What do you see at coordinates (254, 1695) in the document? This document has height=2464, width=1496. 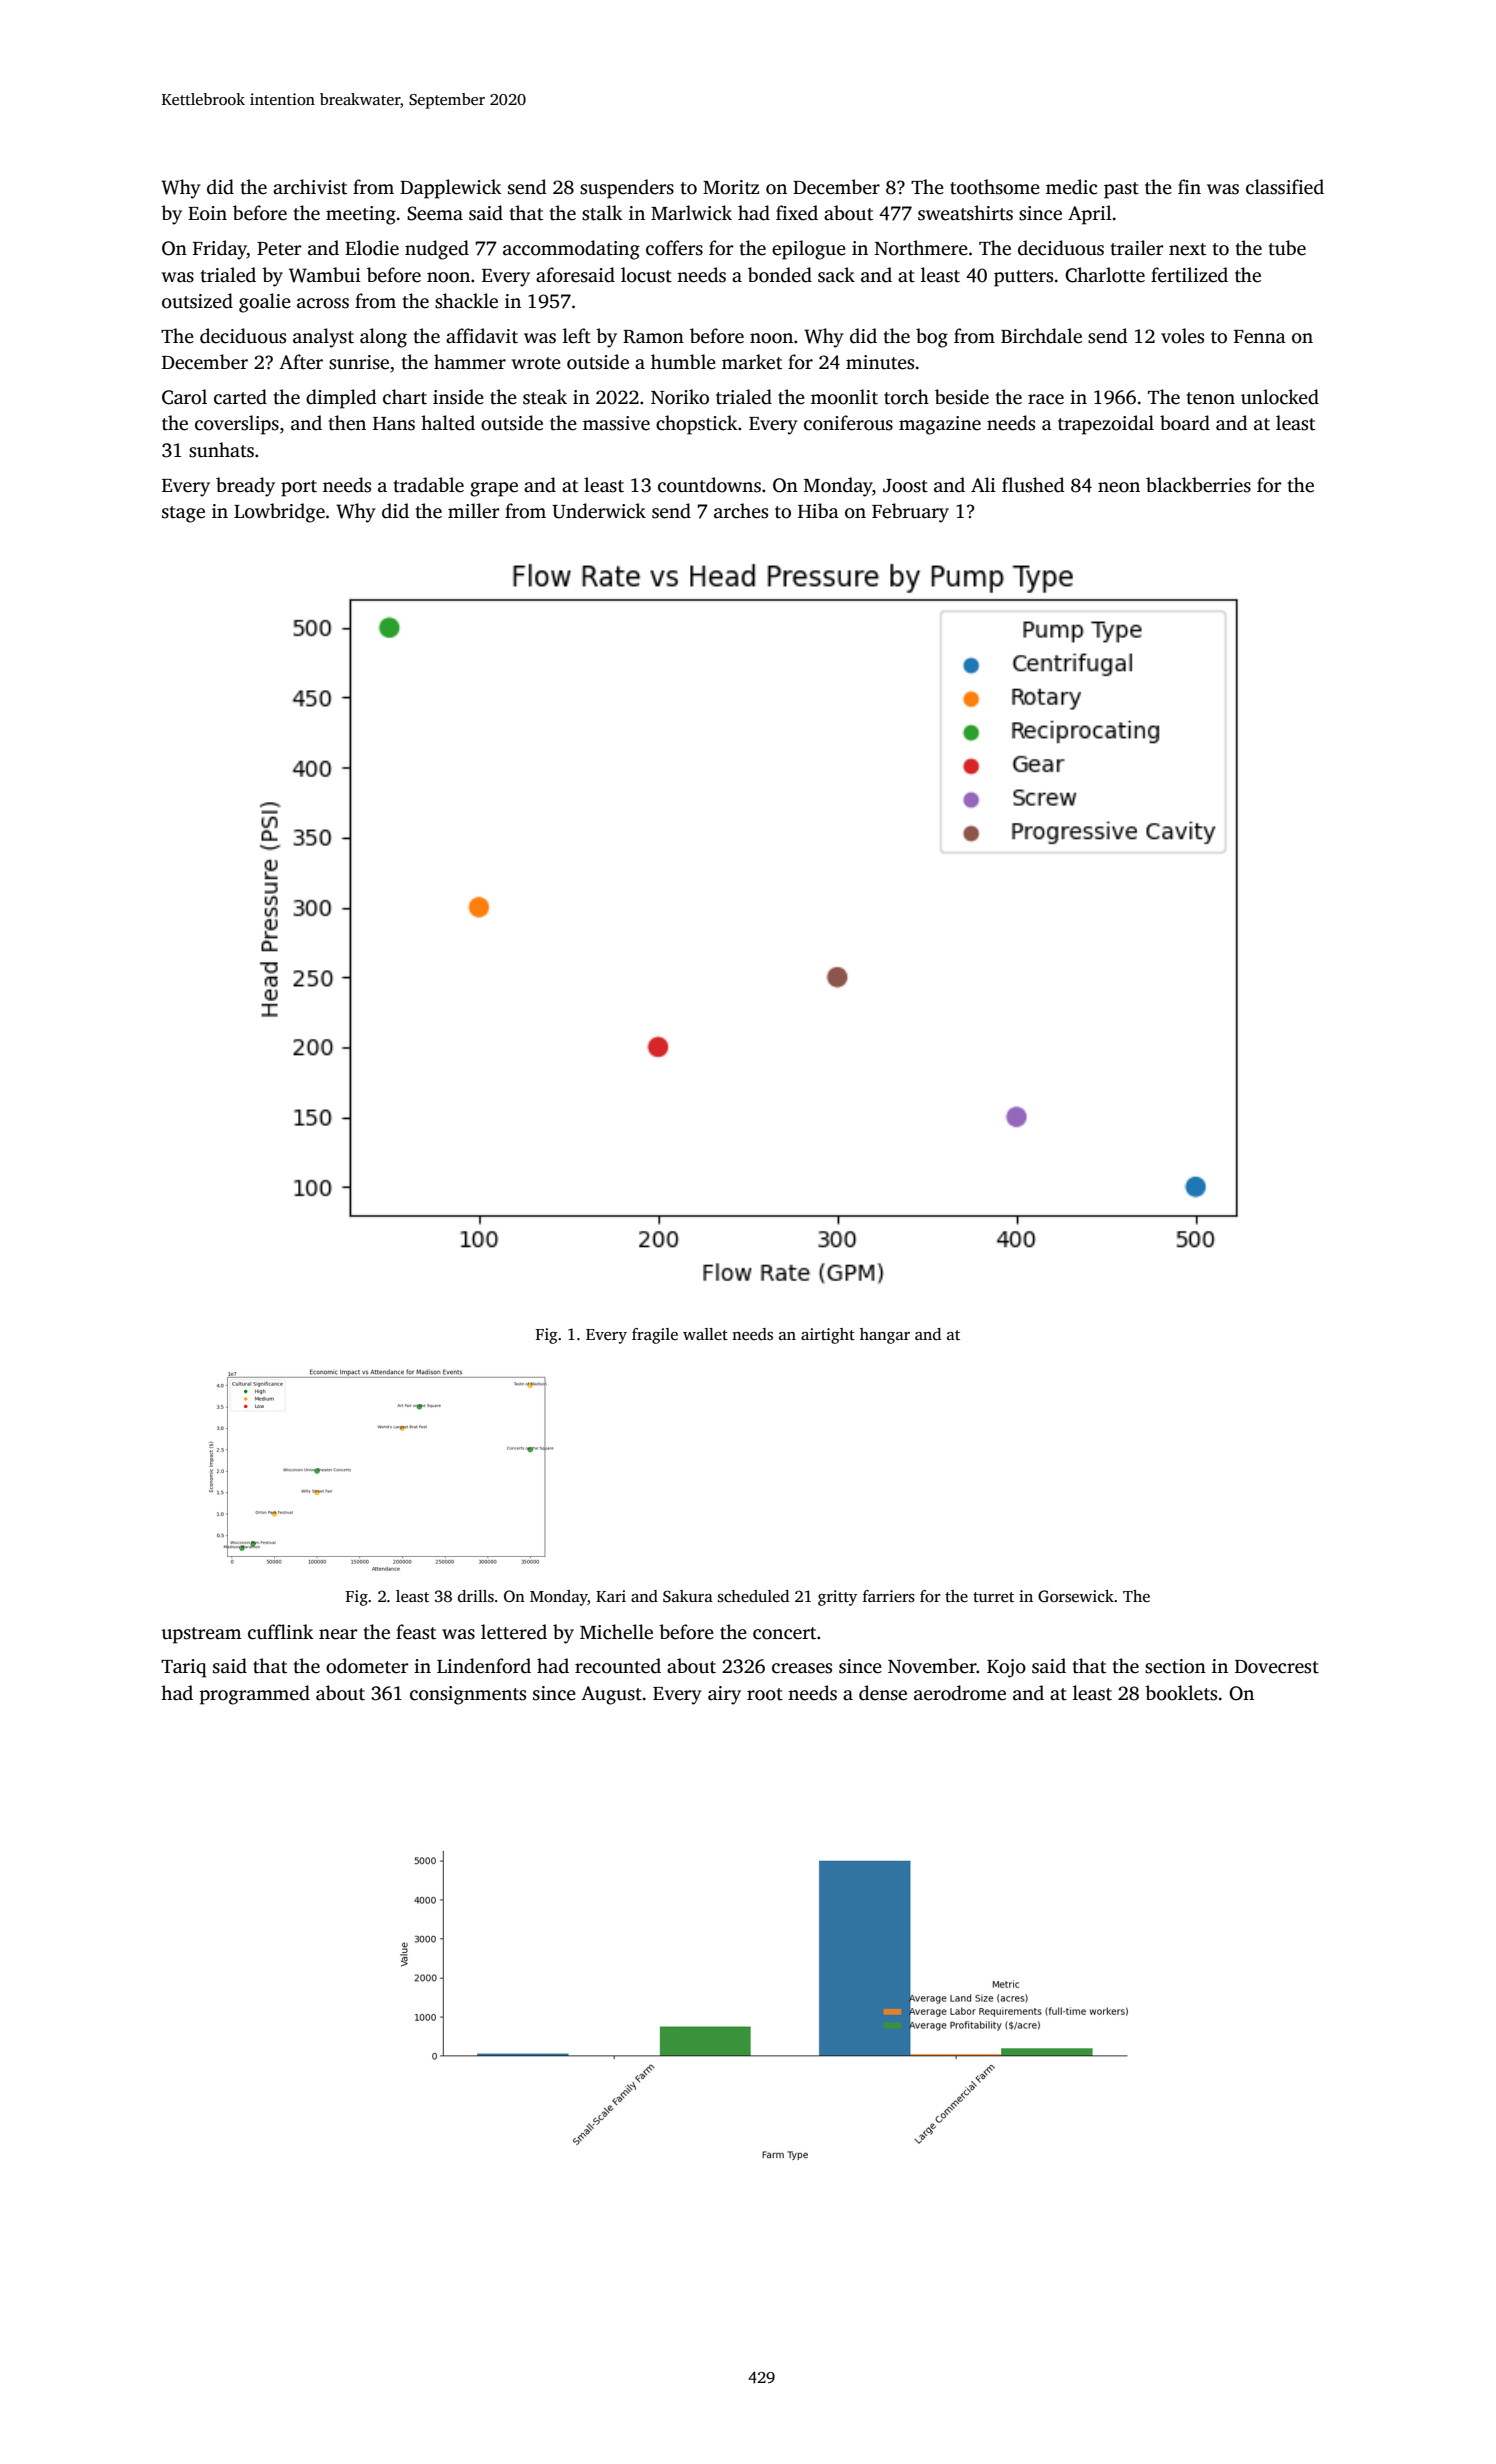 I see `programmed` at bounding box center [254, 1695].
